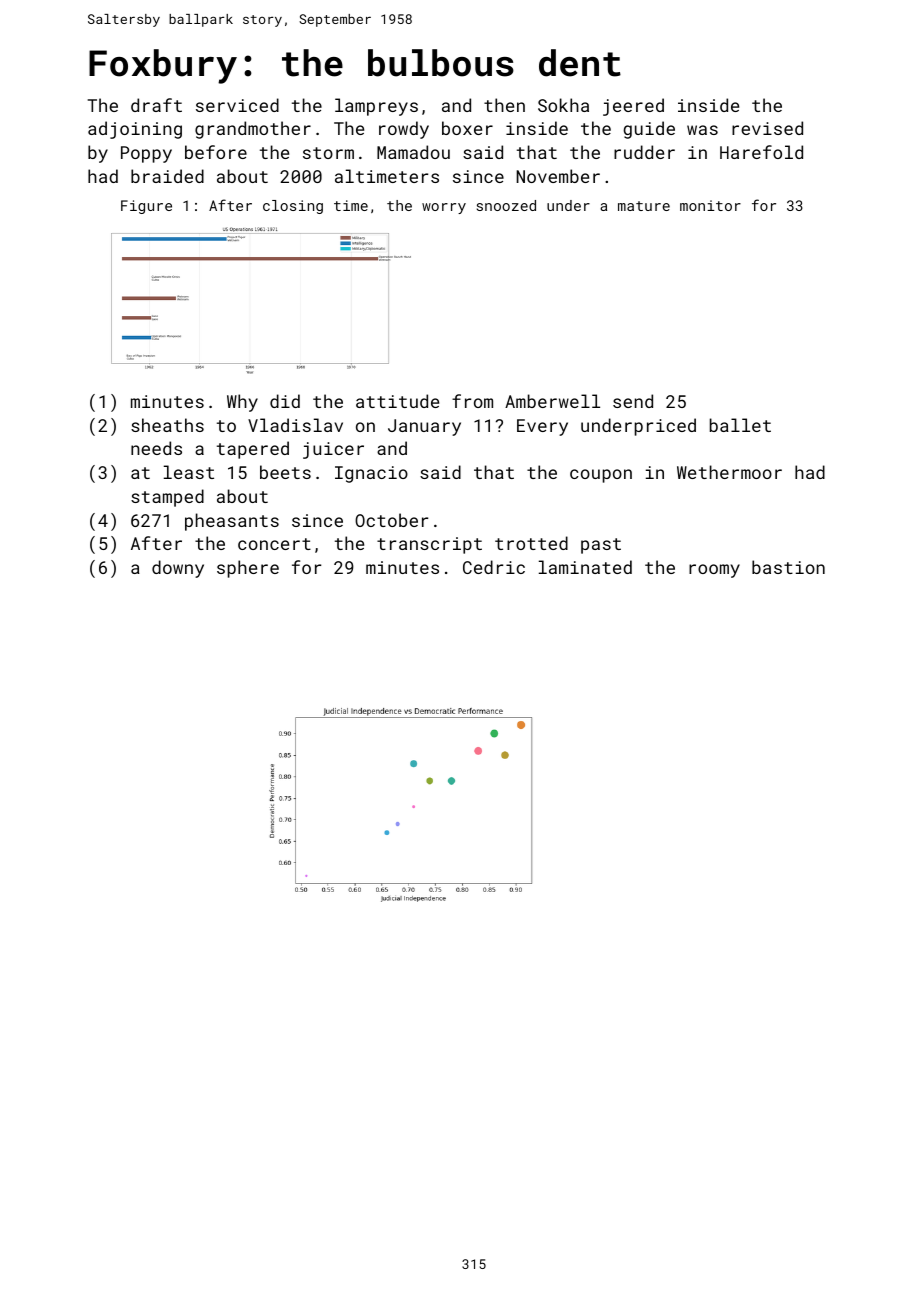 Image resolution: width=924 pixels, height=1308 pixels. I want to click on Wethermoor, so click(729, 472).
